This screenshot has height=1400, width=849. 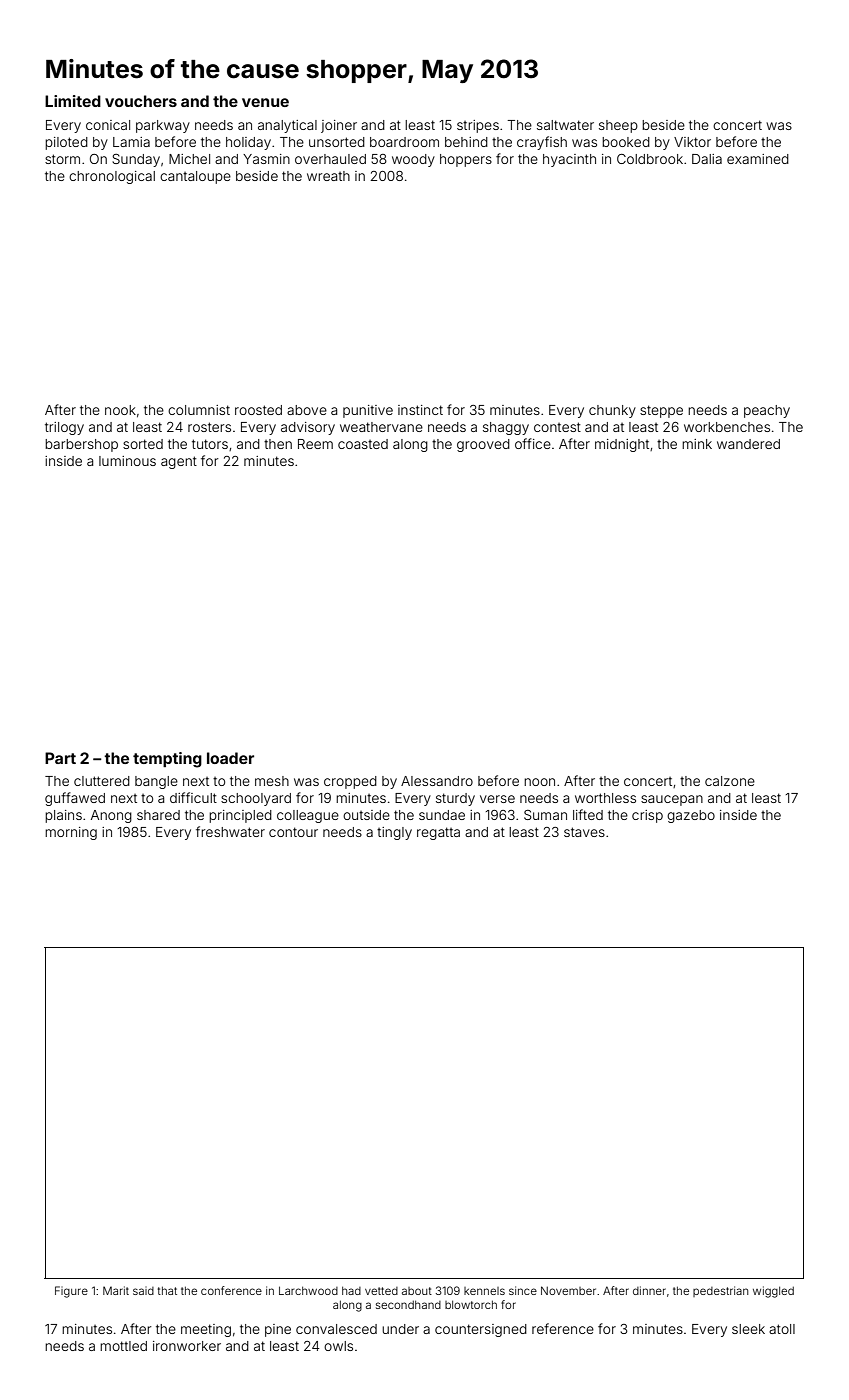 I want to click on columnist, so click(x=199, y=410).
